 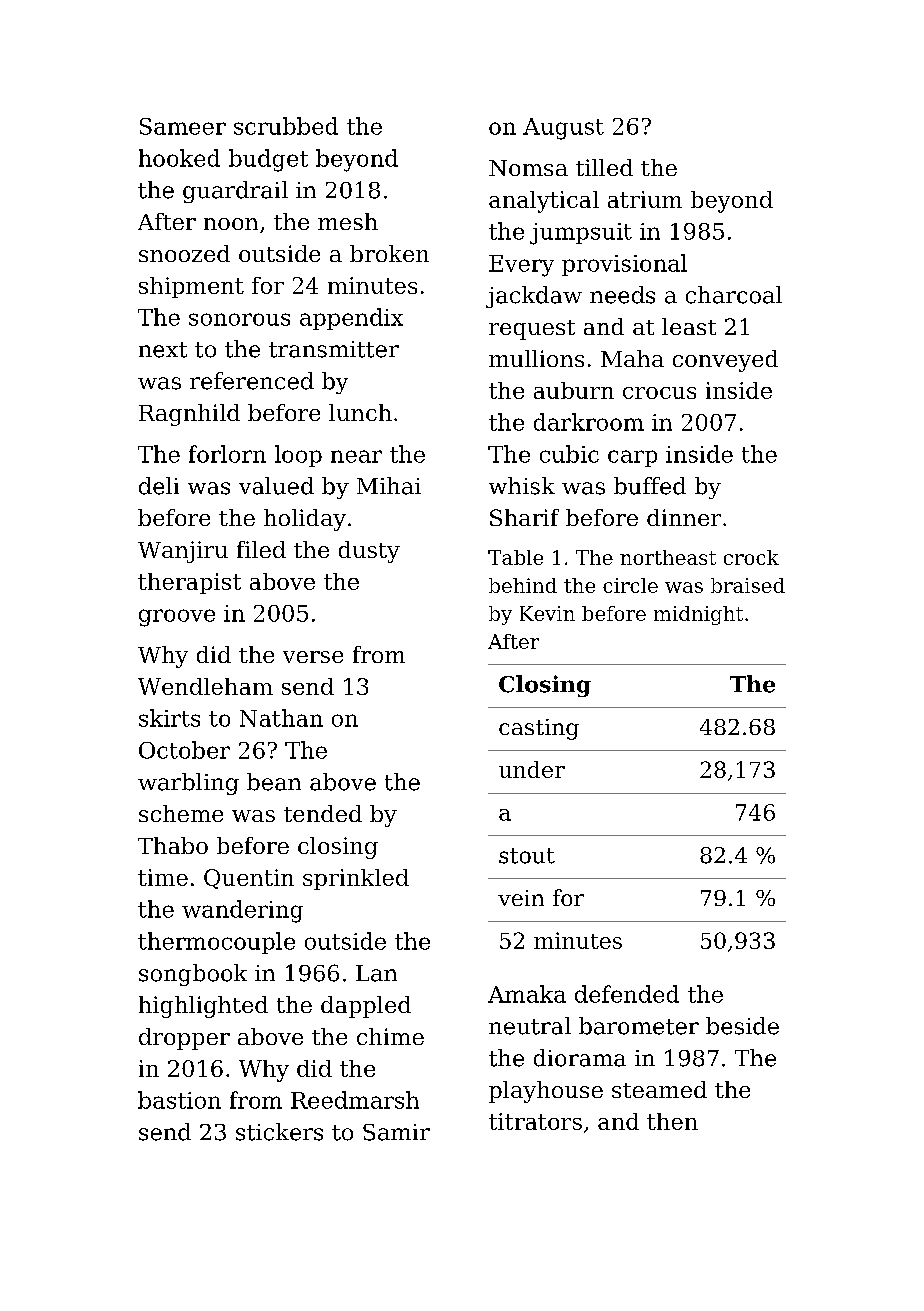 I want to click on stickers, so click(x=279, y=1132).
